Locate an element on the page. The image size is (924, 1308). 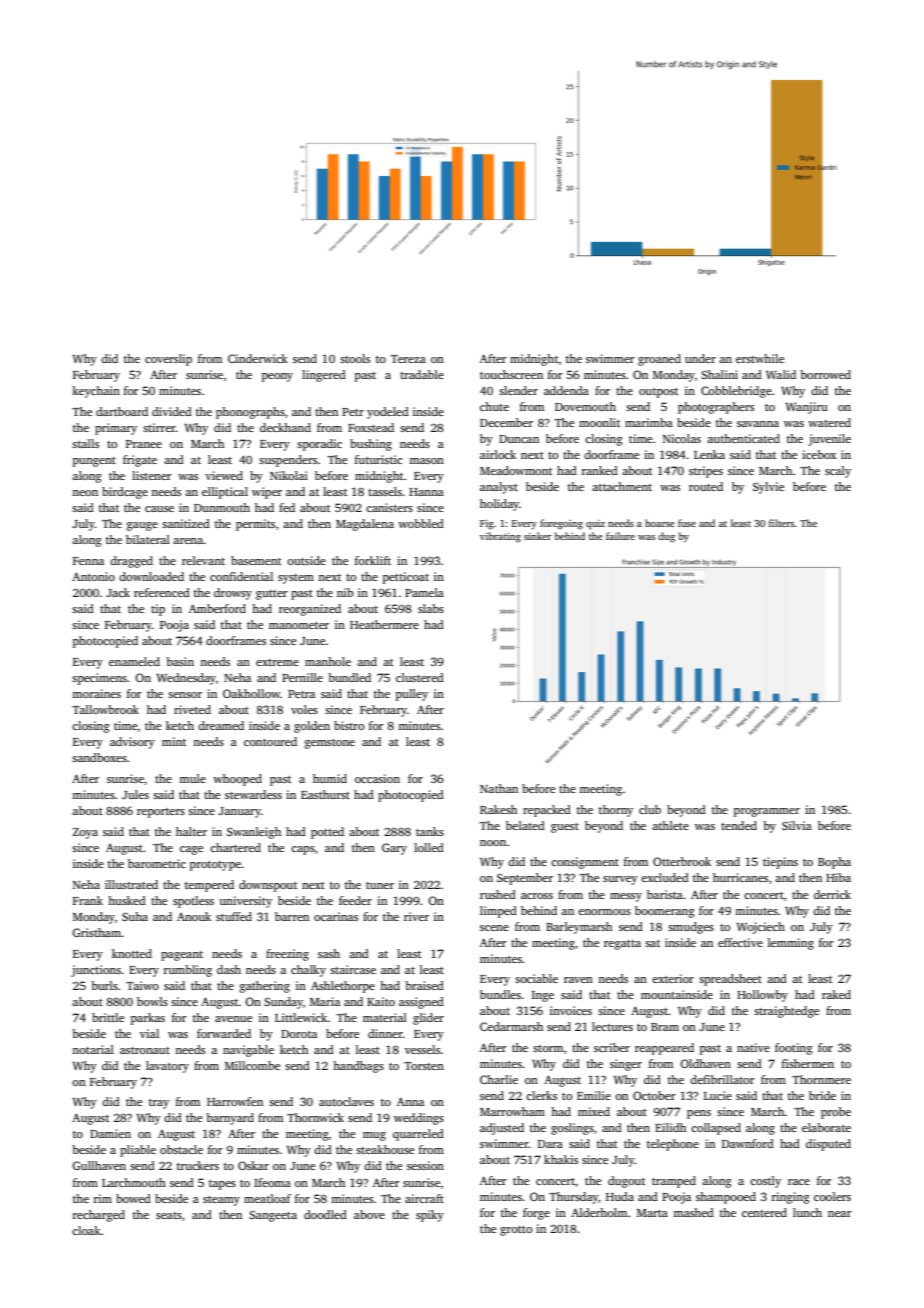
Larchmouth is located at coordinates (134, 1182).
